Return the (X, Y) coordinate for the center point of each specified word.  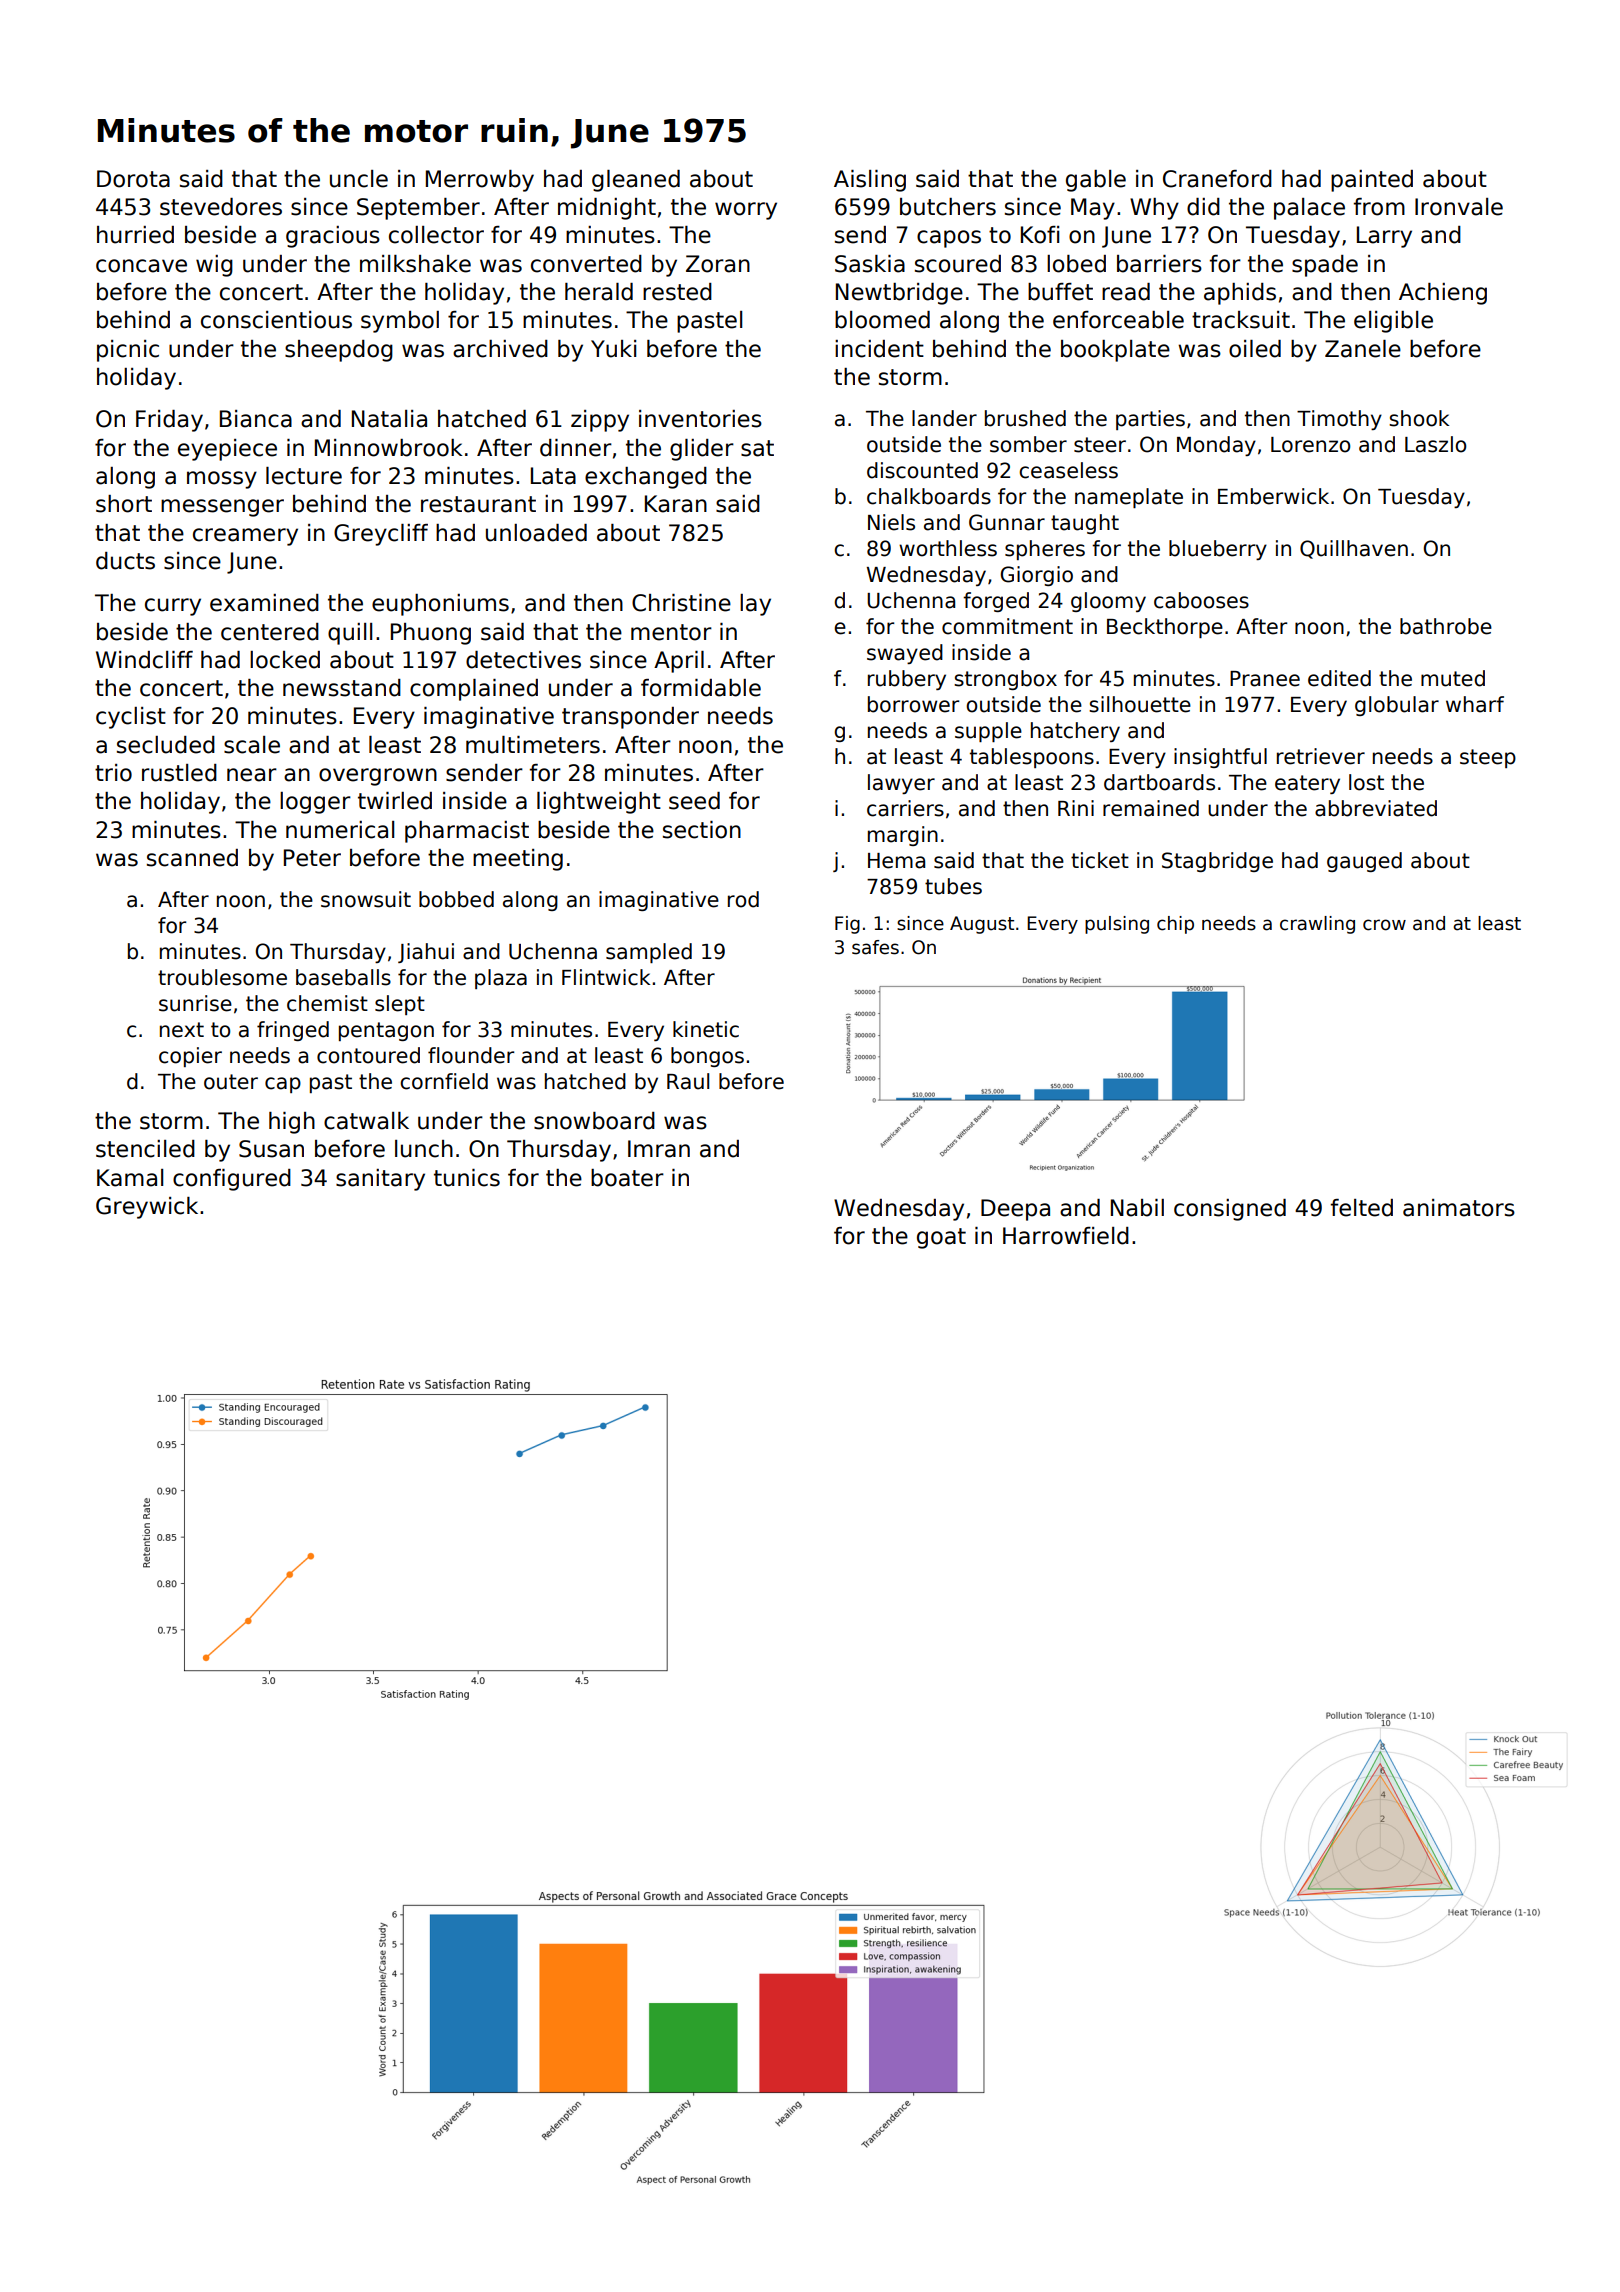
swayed (905, 654)
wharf (1475, 704)
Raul (688, 1081)
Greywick (147, 1208)
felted (1362, 1208)
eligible (1393, 322)
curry (173, 607)
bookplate (1115, 351)
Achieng (1443, 294)
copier (190, 1057)
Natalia (389, 419)
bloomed (882, 320)
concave (141, 266)
